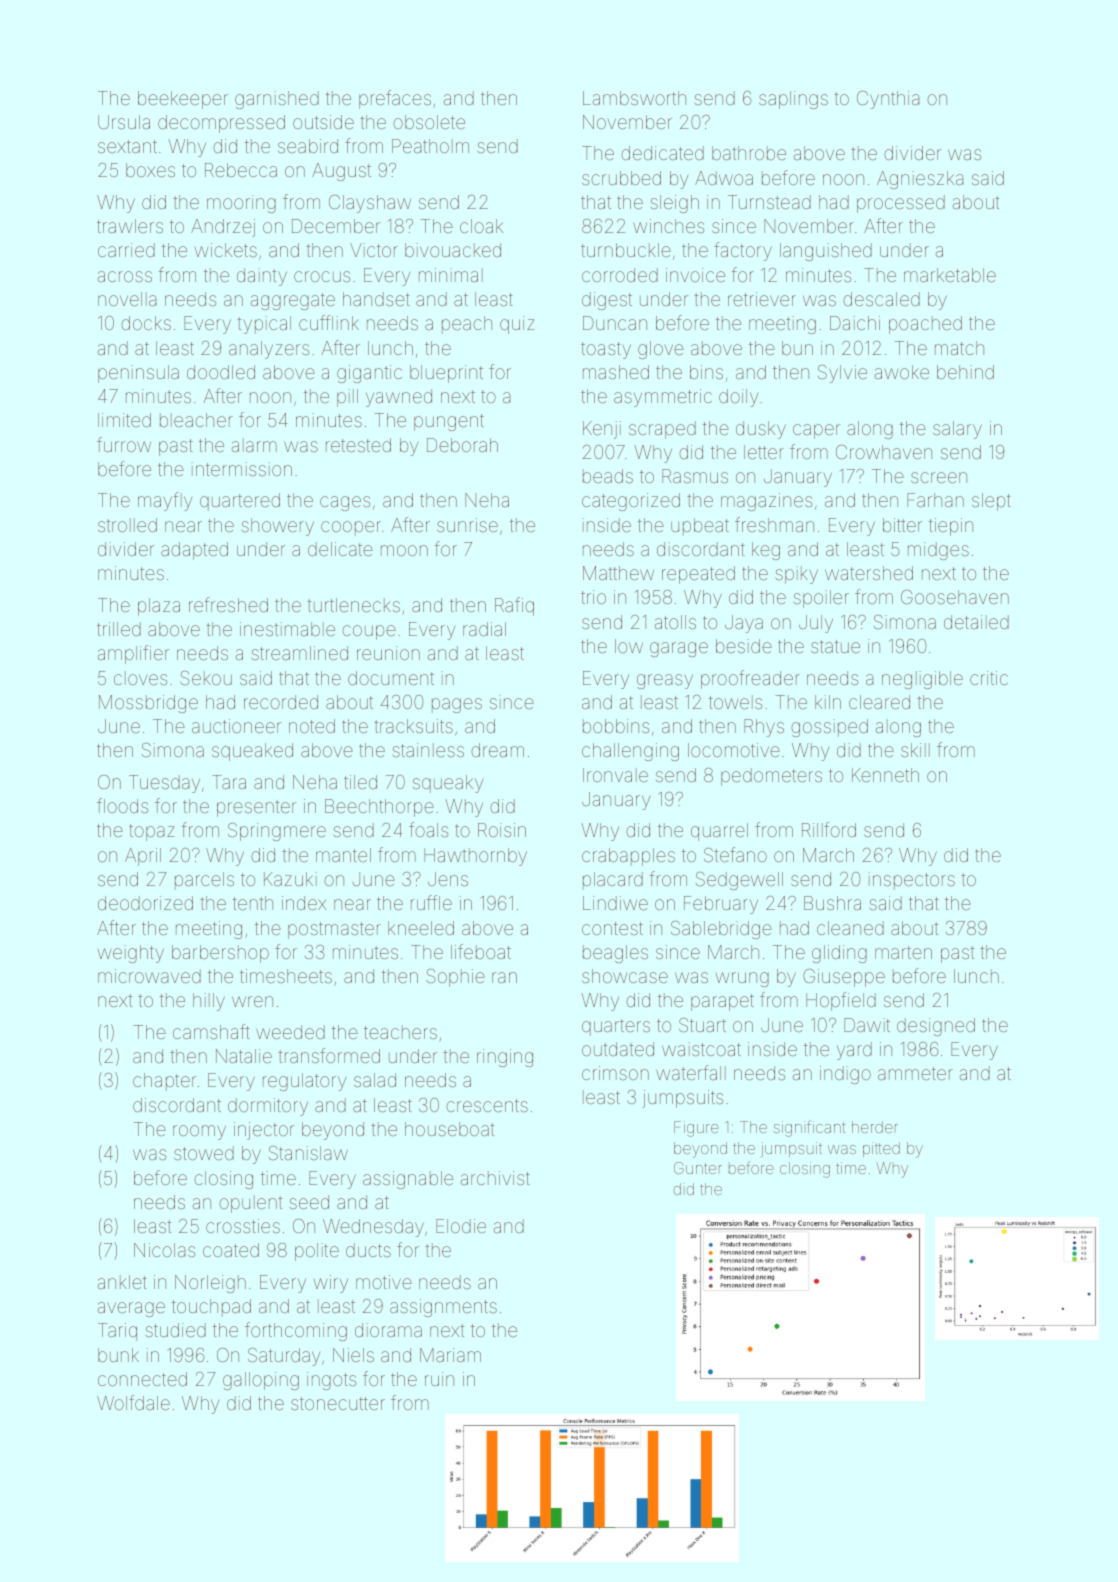  I want to click on Cynthia, so click(888, 100).
